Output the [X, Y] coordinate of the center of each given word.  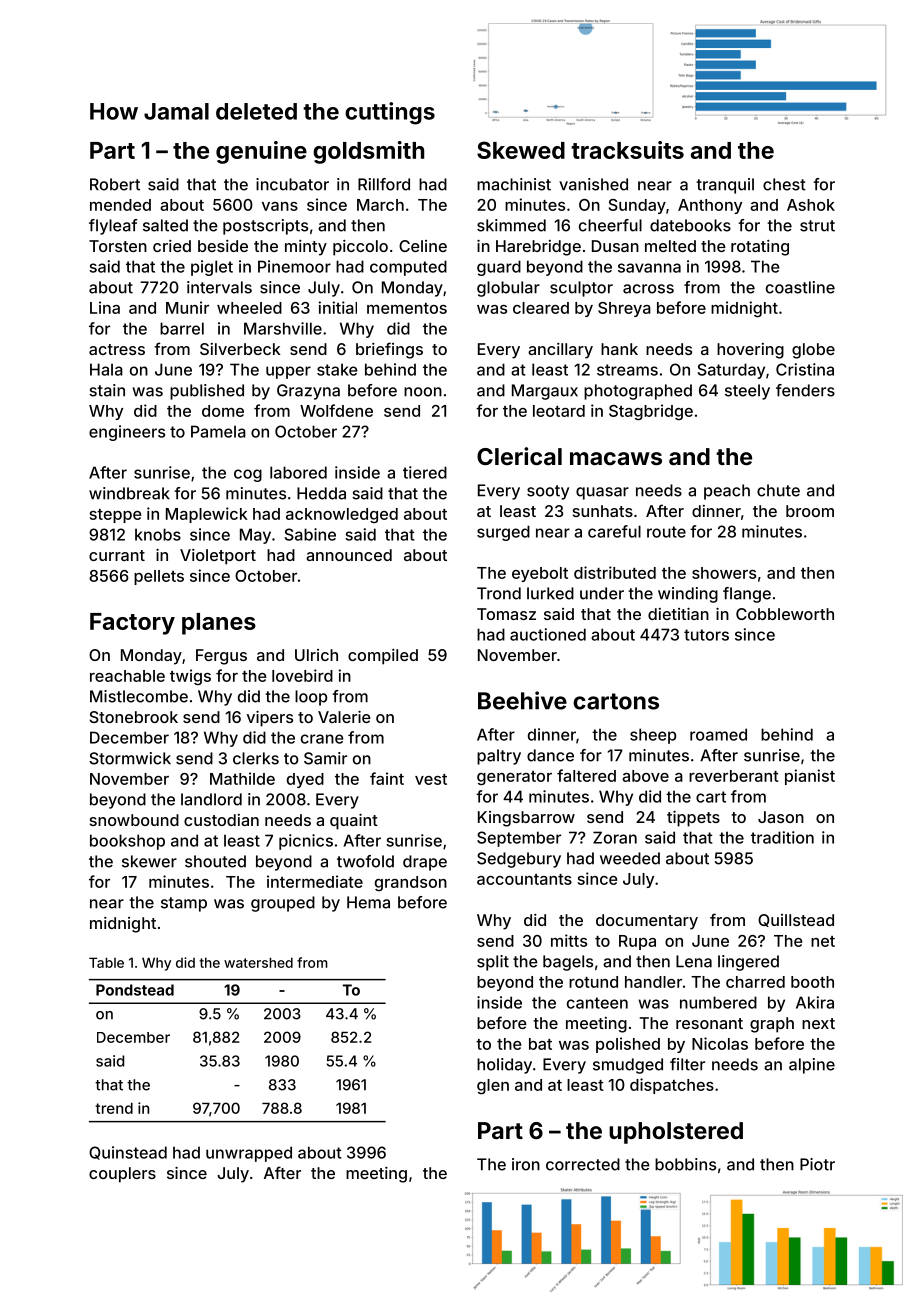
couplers [122, 1175]
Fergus [221, 657]
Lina [105, 307]
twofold [365, 861]
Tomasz [506, 614]
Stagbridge [651, 412]
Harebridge [538, 248]
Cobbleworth [785, 614]
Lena [694, 961]
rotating [760, 248]
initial [337, 307]
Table [106, 962]
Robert [115, 184]
